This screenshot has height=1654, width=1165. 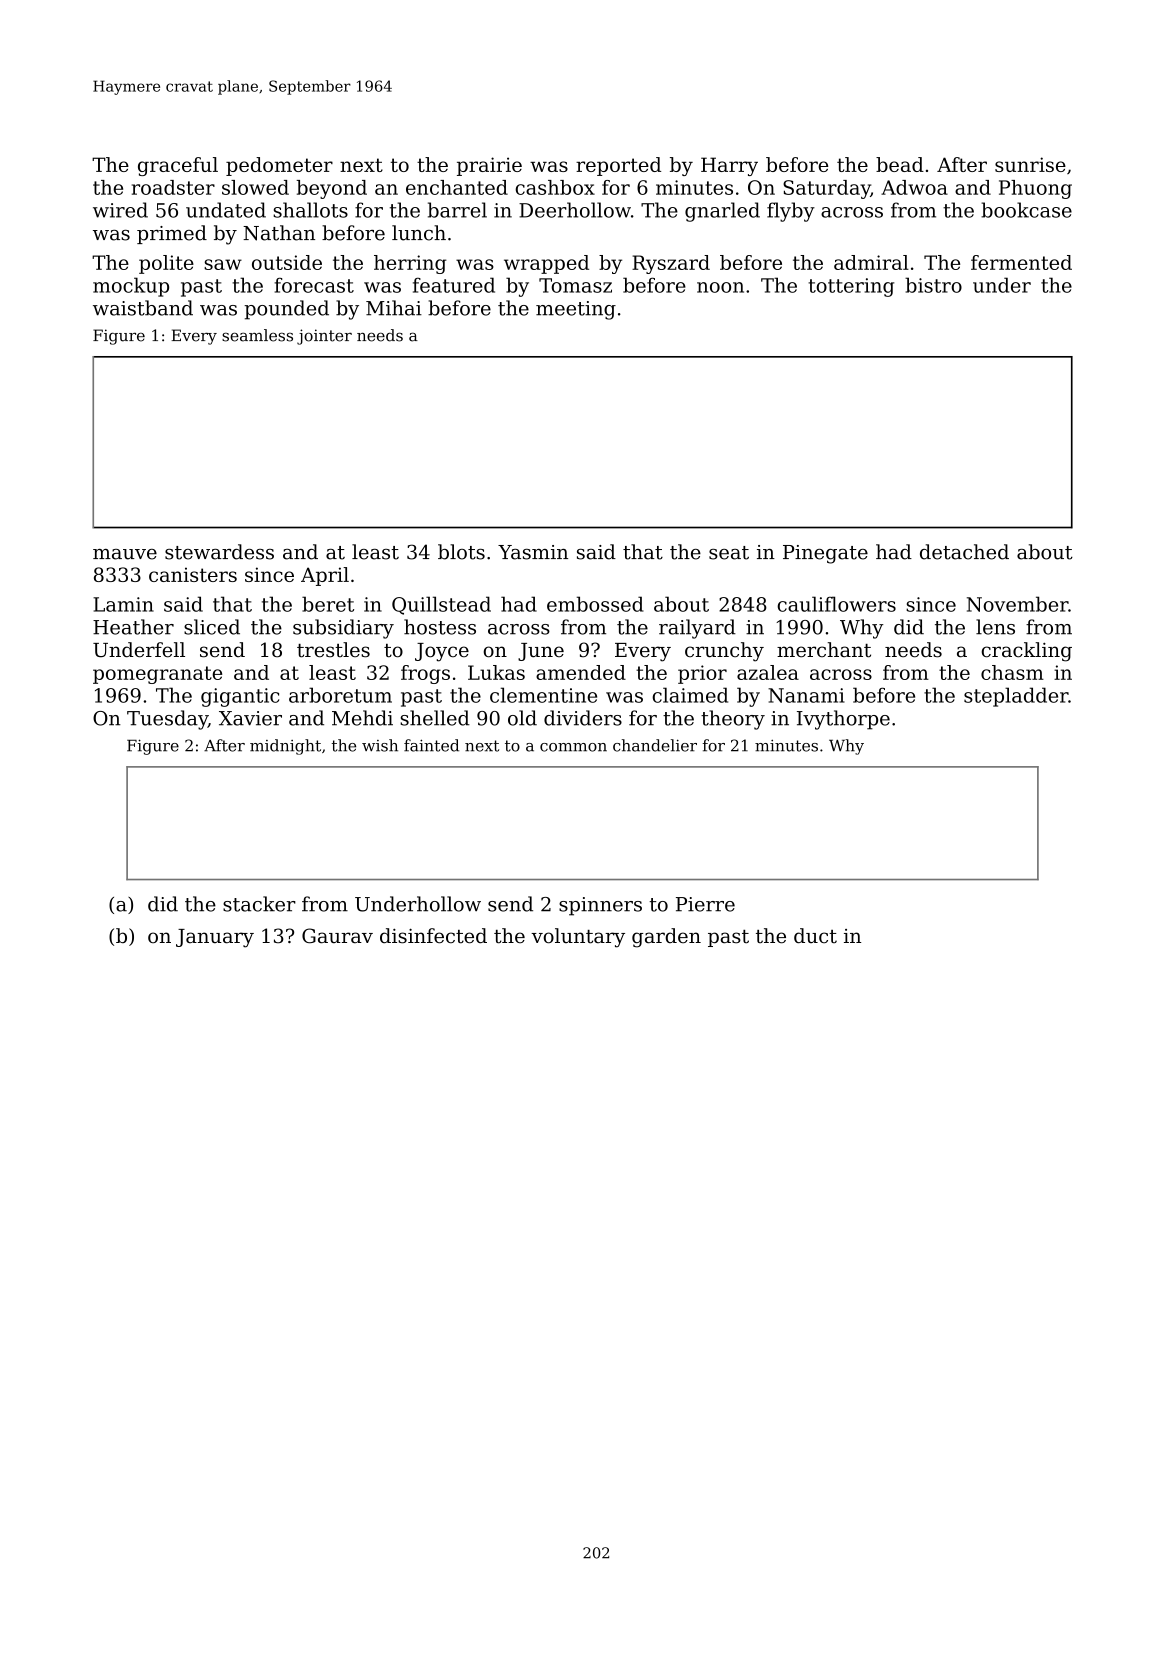 I want to click on seat, so click(x=729, y=553).
